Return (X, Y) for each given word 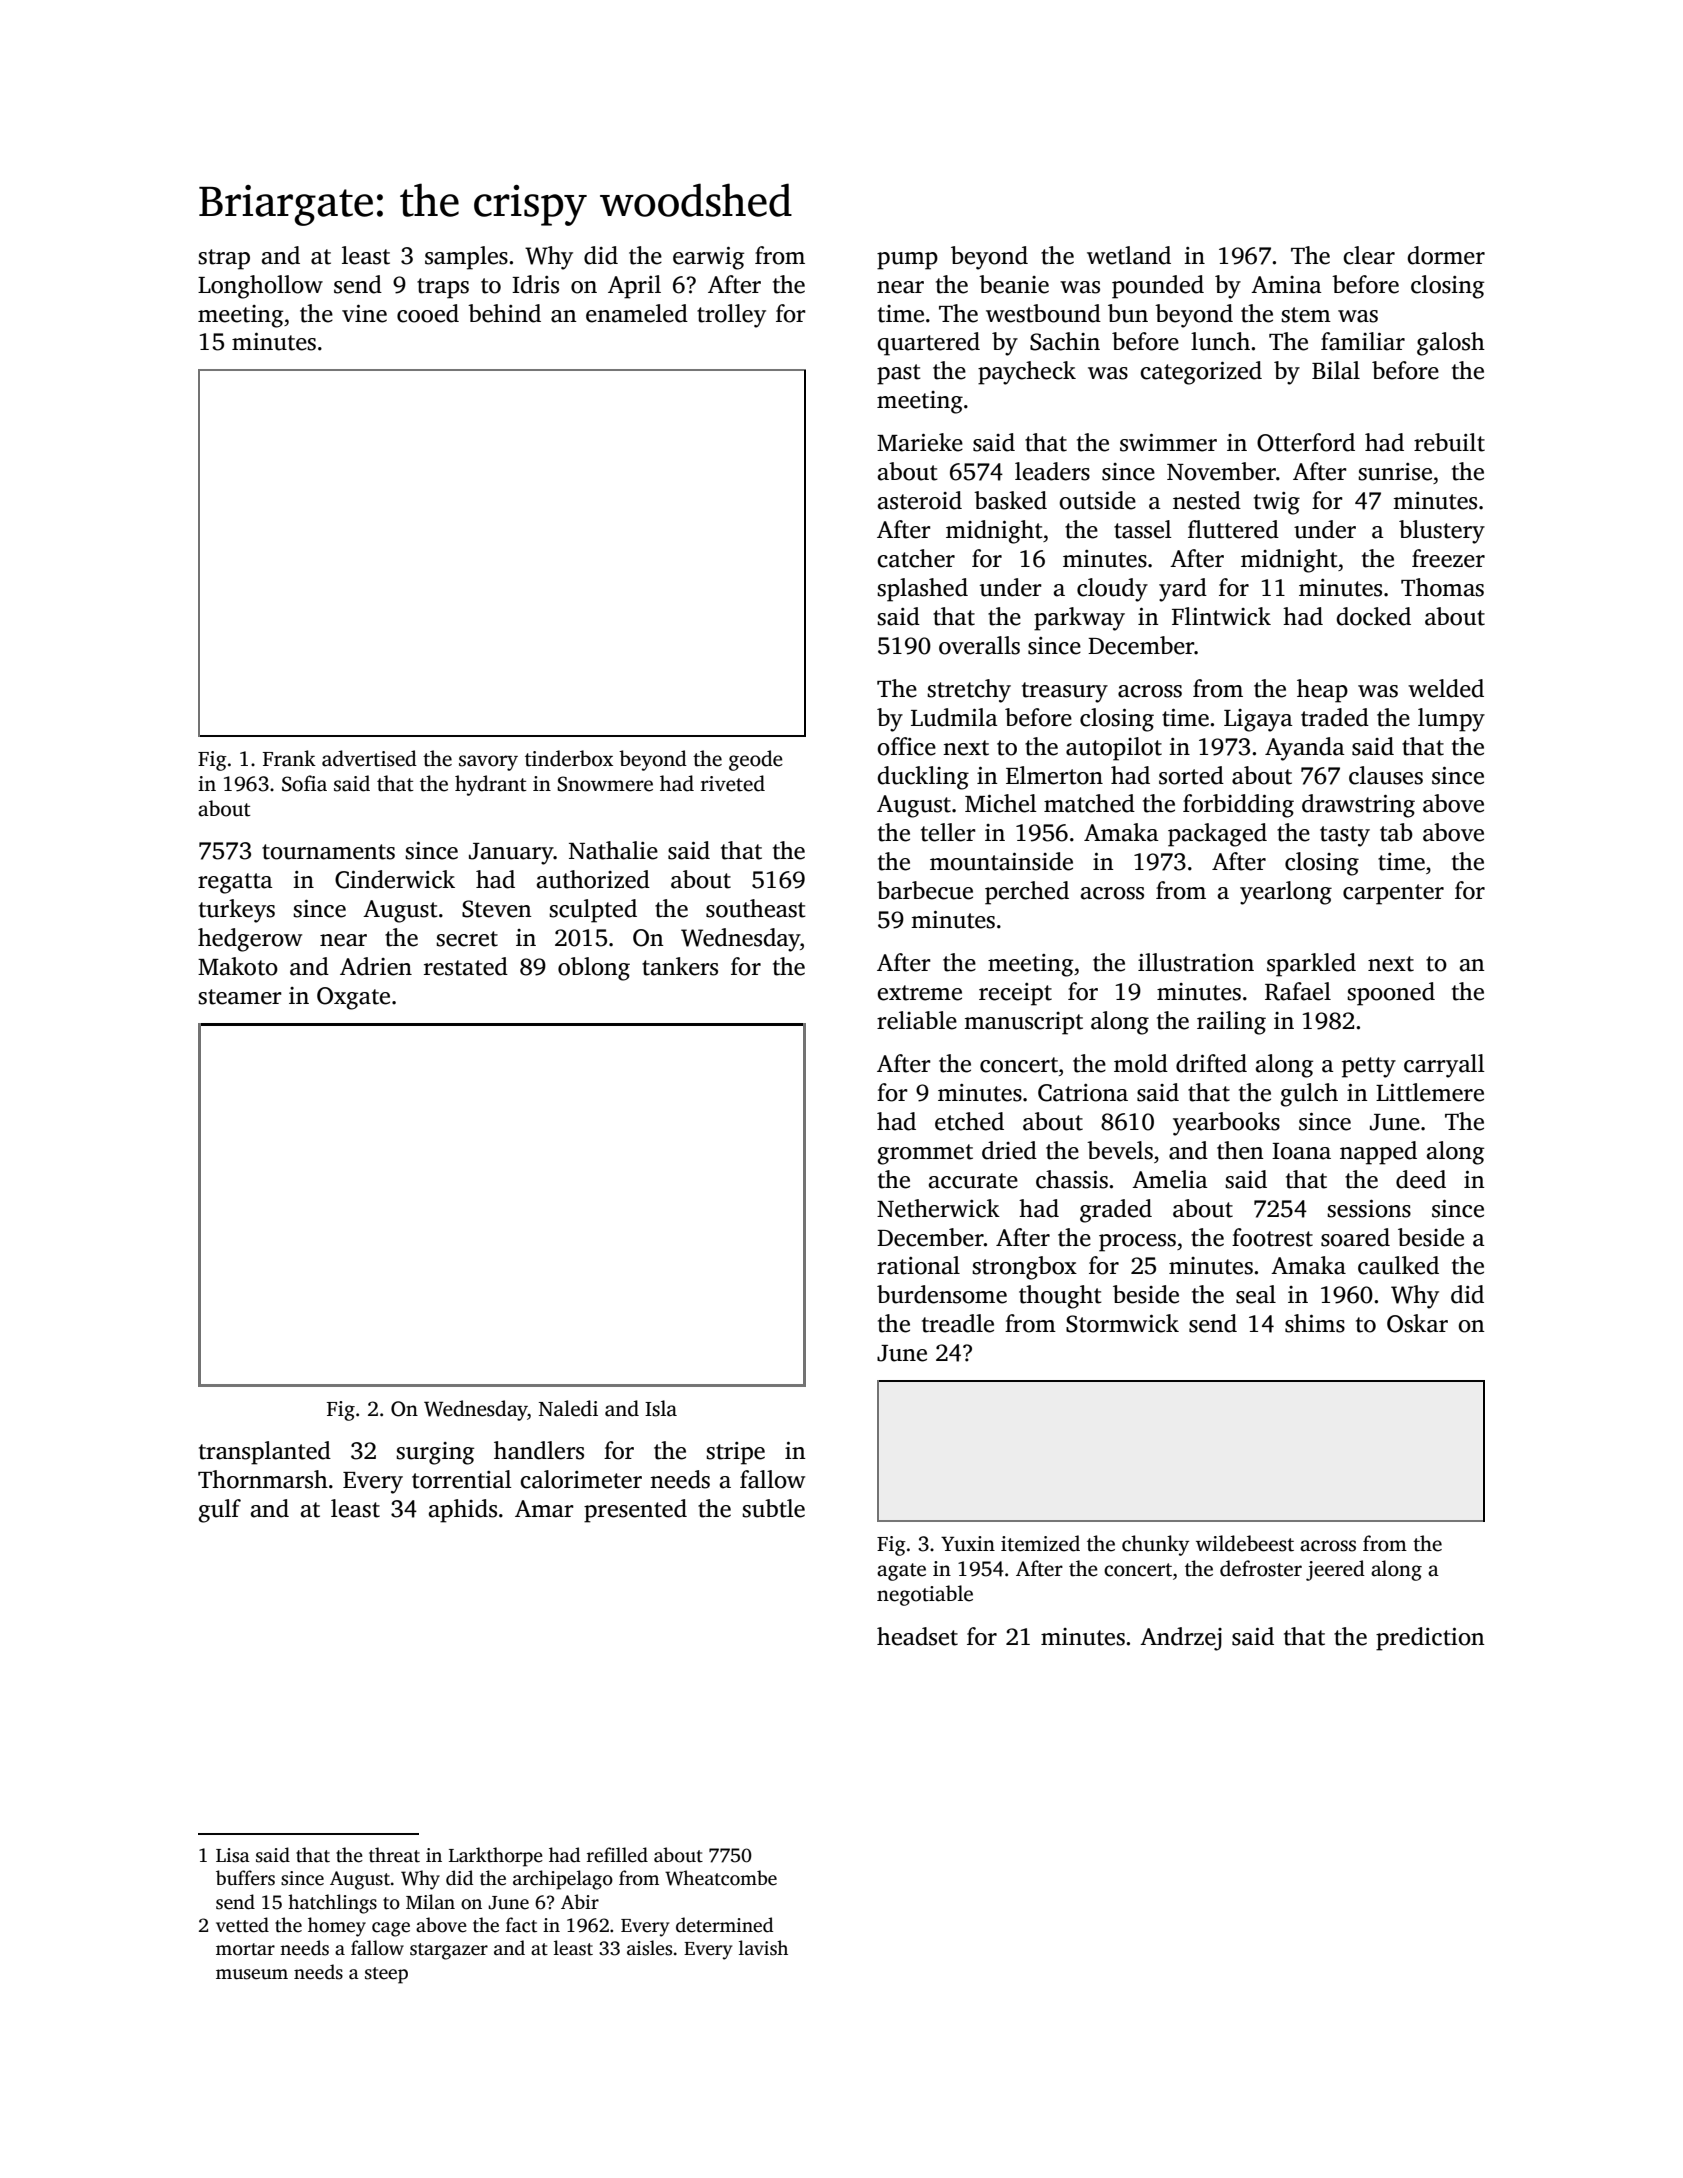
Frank (289, 758)
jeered (1335, 1570)
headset (917, 1636)
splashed (922, 590)
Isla (661, 1408)
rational (918, 1265)
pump (907, 261)
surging (435, 1453)
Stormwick (1122, 1323)
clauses (1386, 775)
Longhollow (260, 287)
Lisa (233, 1855)
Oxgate (353, 998)
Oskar (1417, 1323)
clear (1369, 255)
